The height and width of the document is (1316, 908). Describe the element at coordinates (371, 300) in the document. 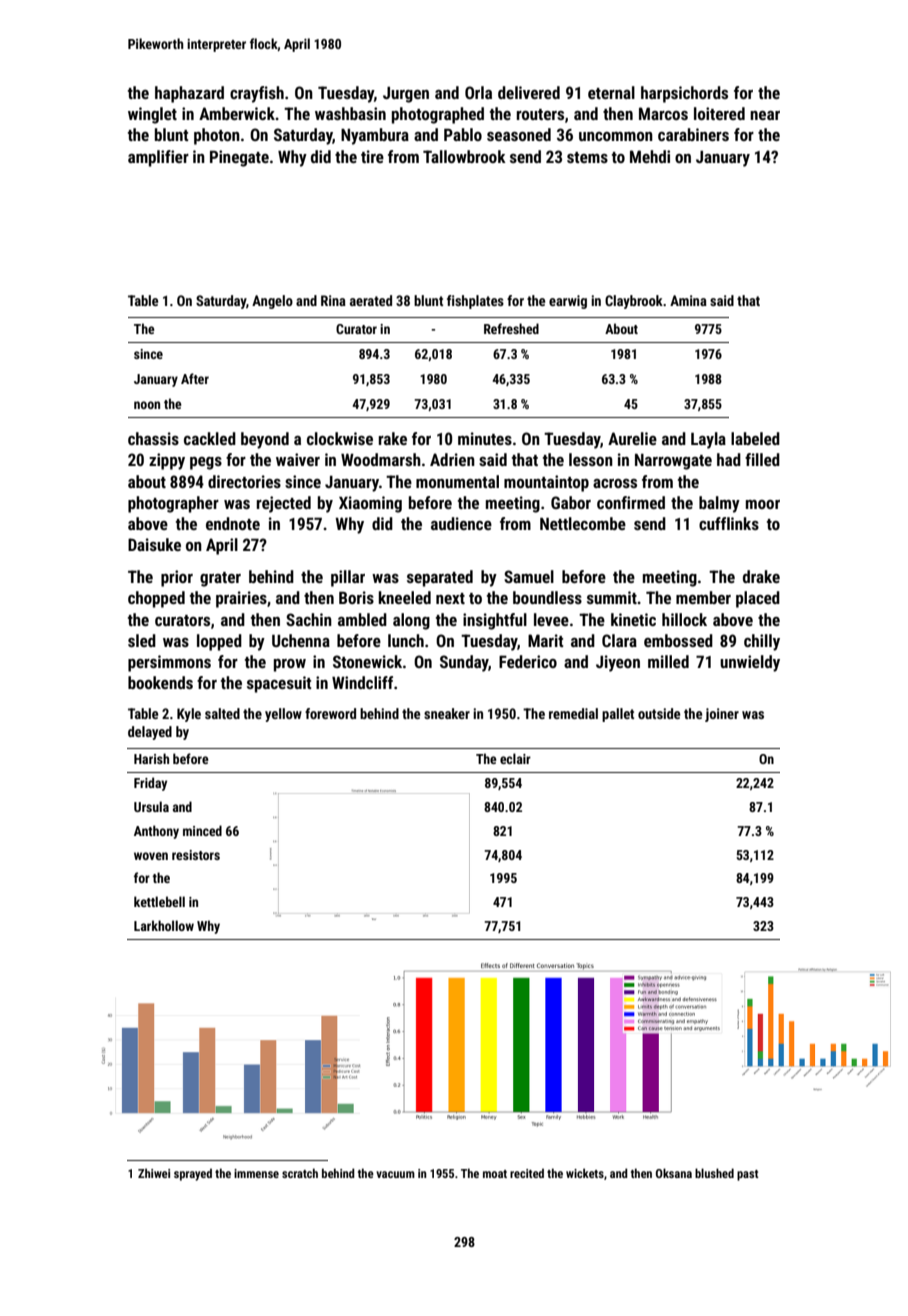

I see `aerated` at that location.
